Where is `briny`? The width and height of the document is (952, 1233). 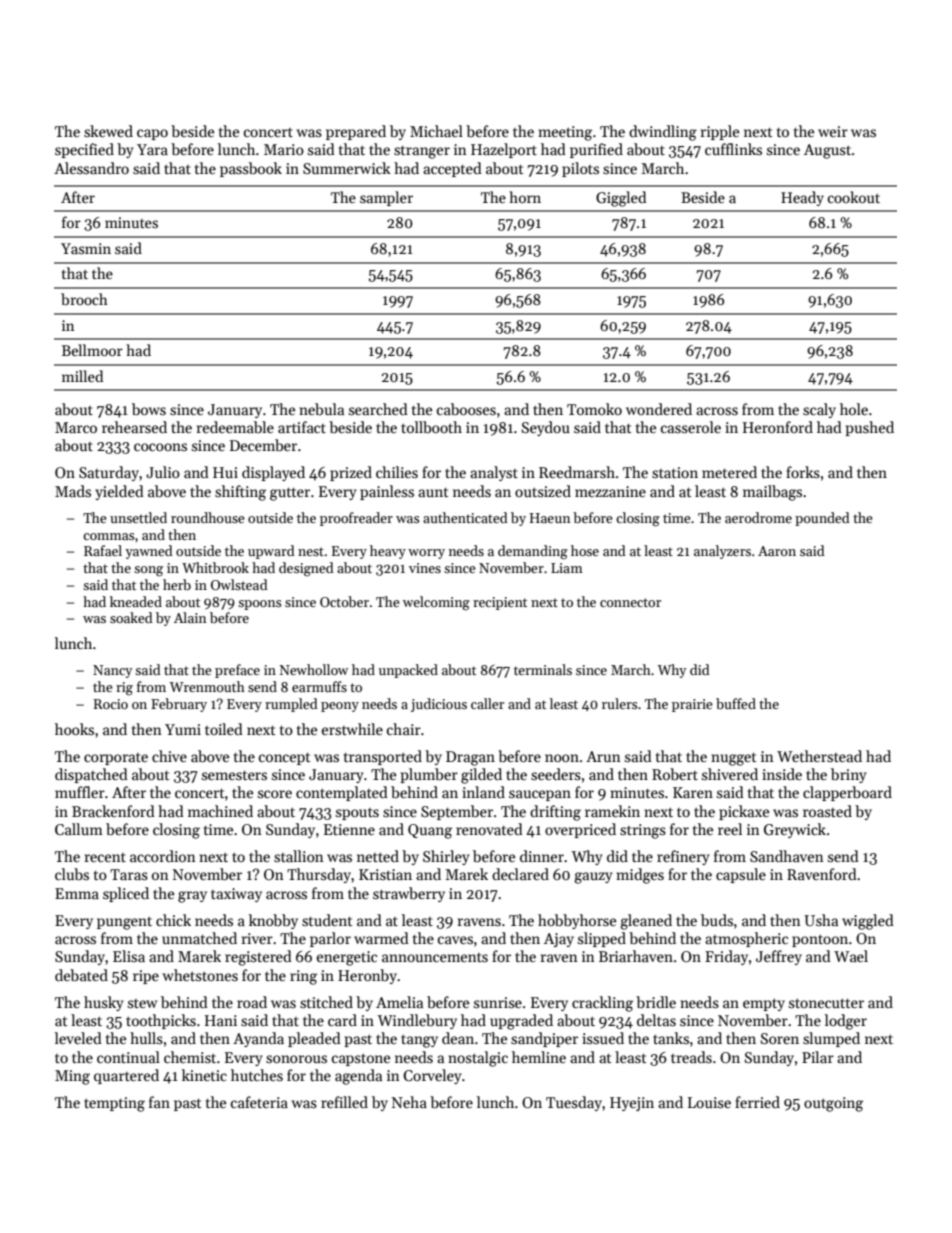 briny is located at coordinates (849, 775).
